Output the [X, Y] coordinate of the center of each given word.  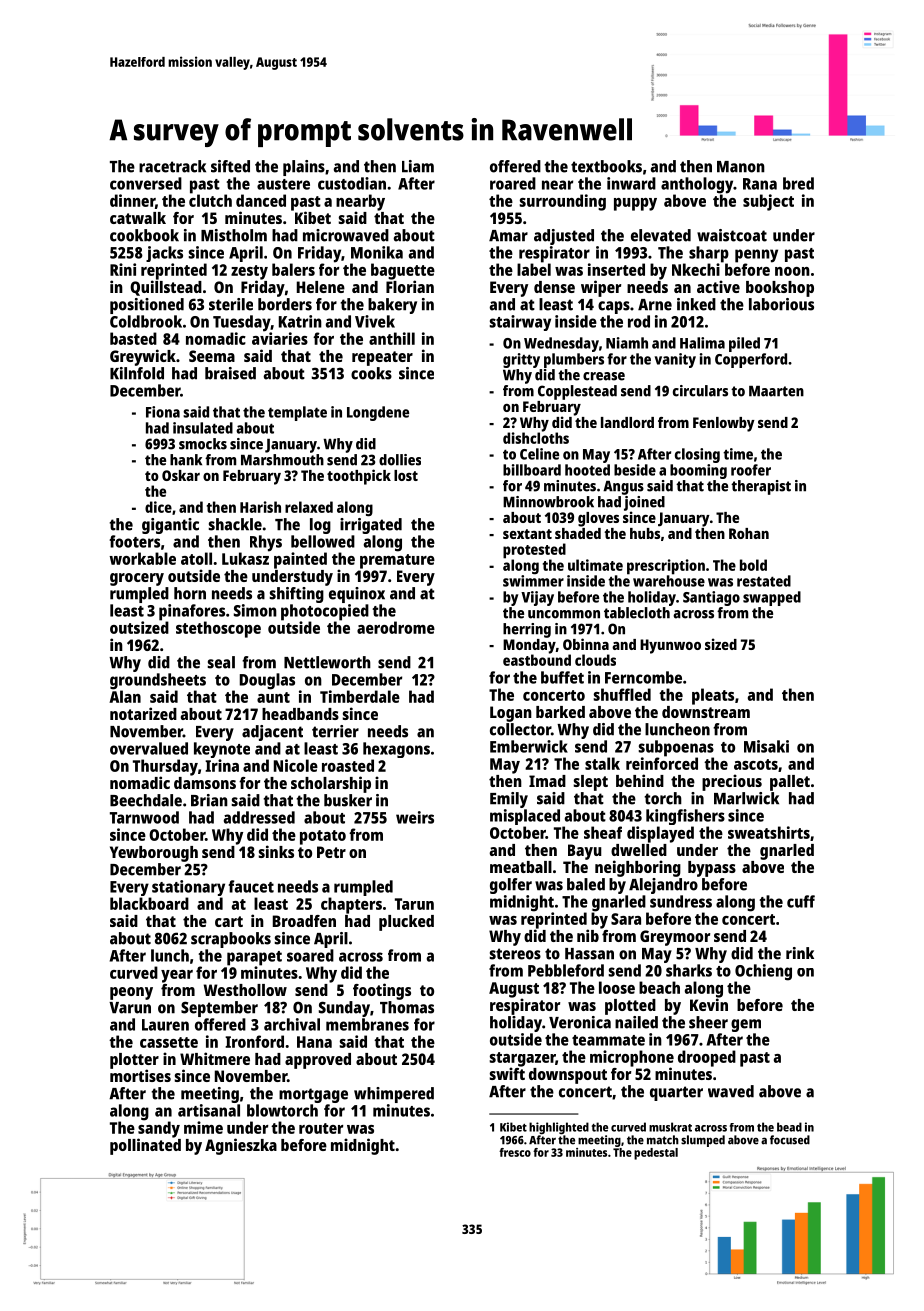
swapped [772, 598]
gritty [521, 360]
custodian [352, 183]
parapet [254, 958]
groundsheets [158, 681]
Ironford [254, 1041]
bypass [712, 869]
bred [798, 183]
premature [397, 561]
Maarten [776, 391]
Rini [123, 269]
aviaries [280, 338]
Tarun [414, 904]
